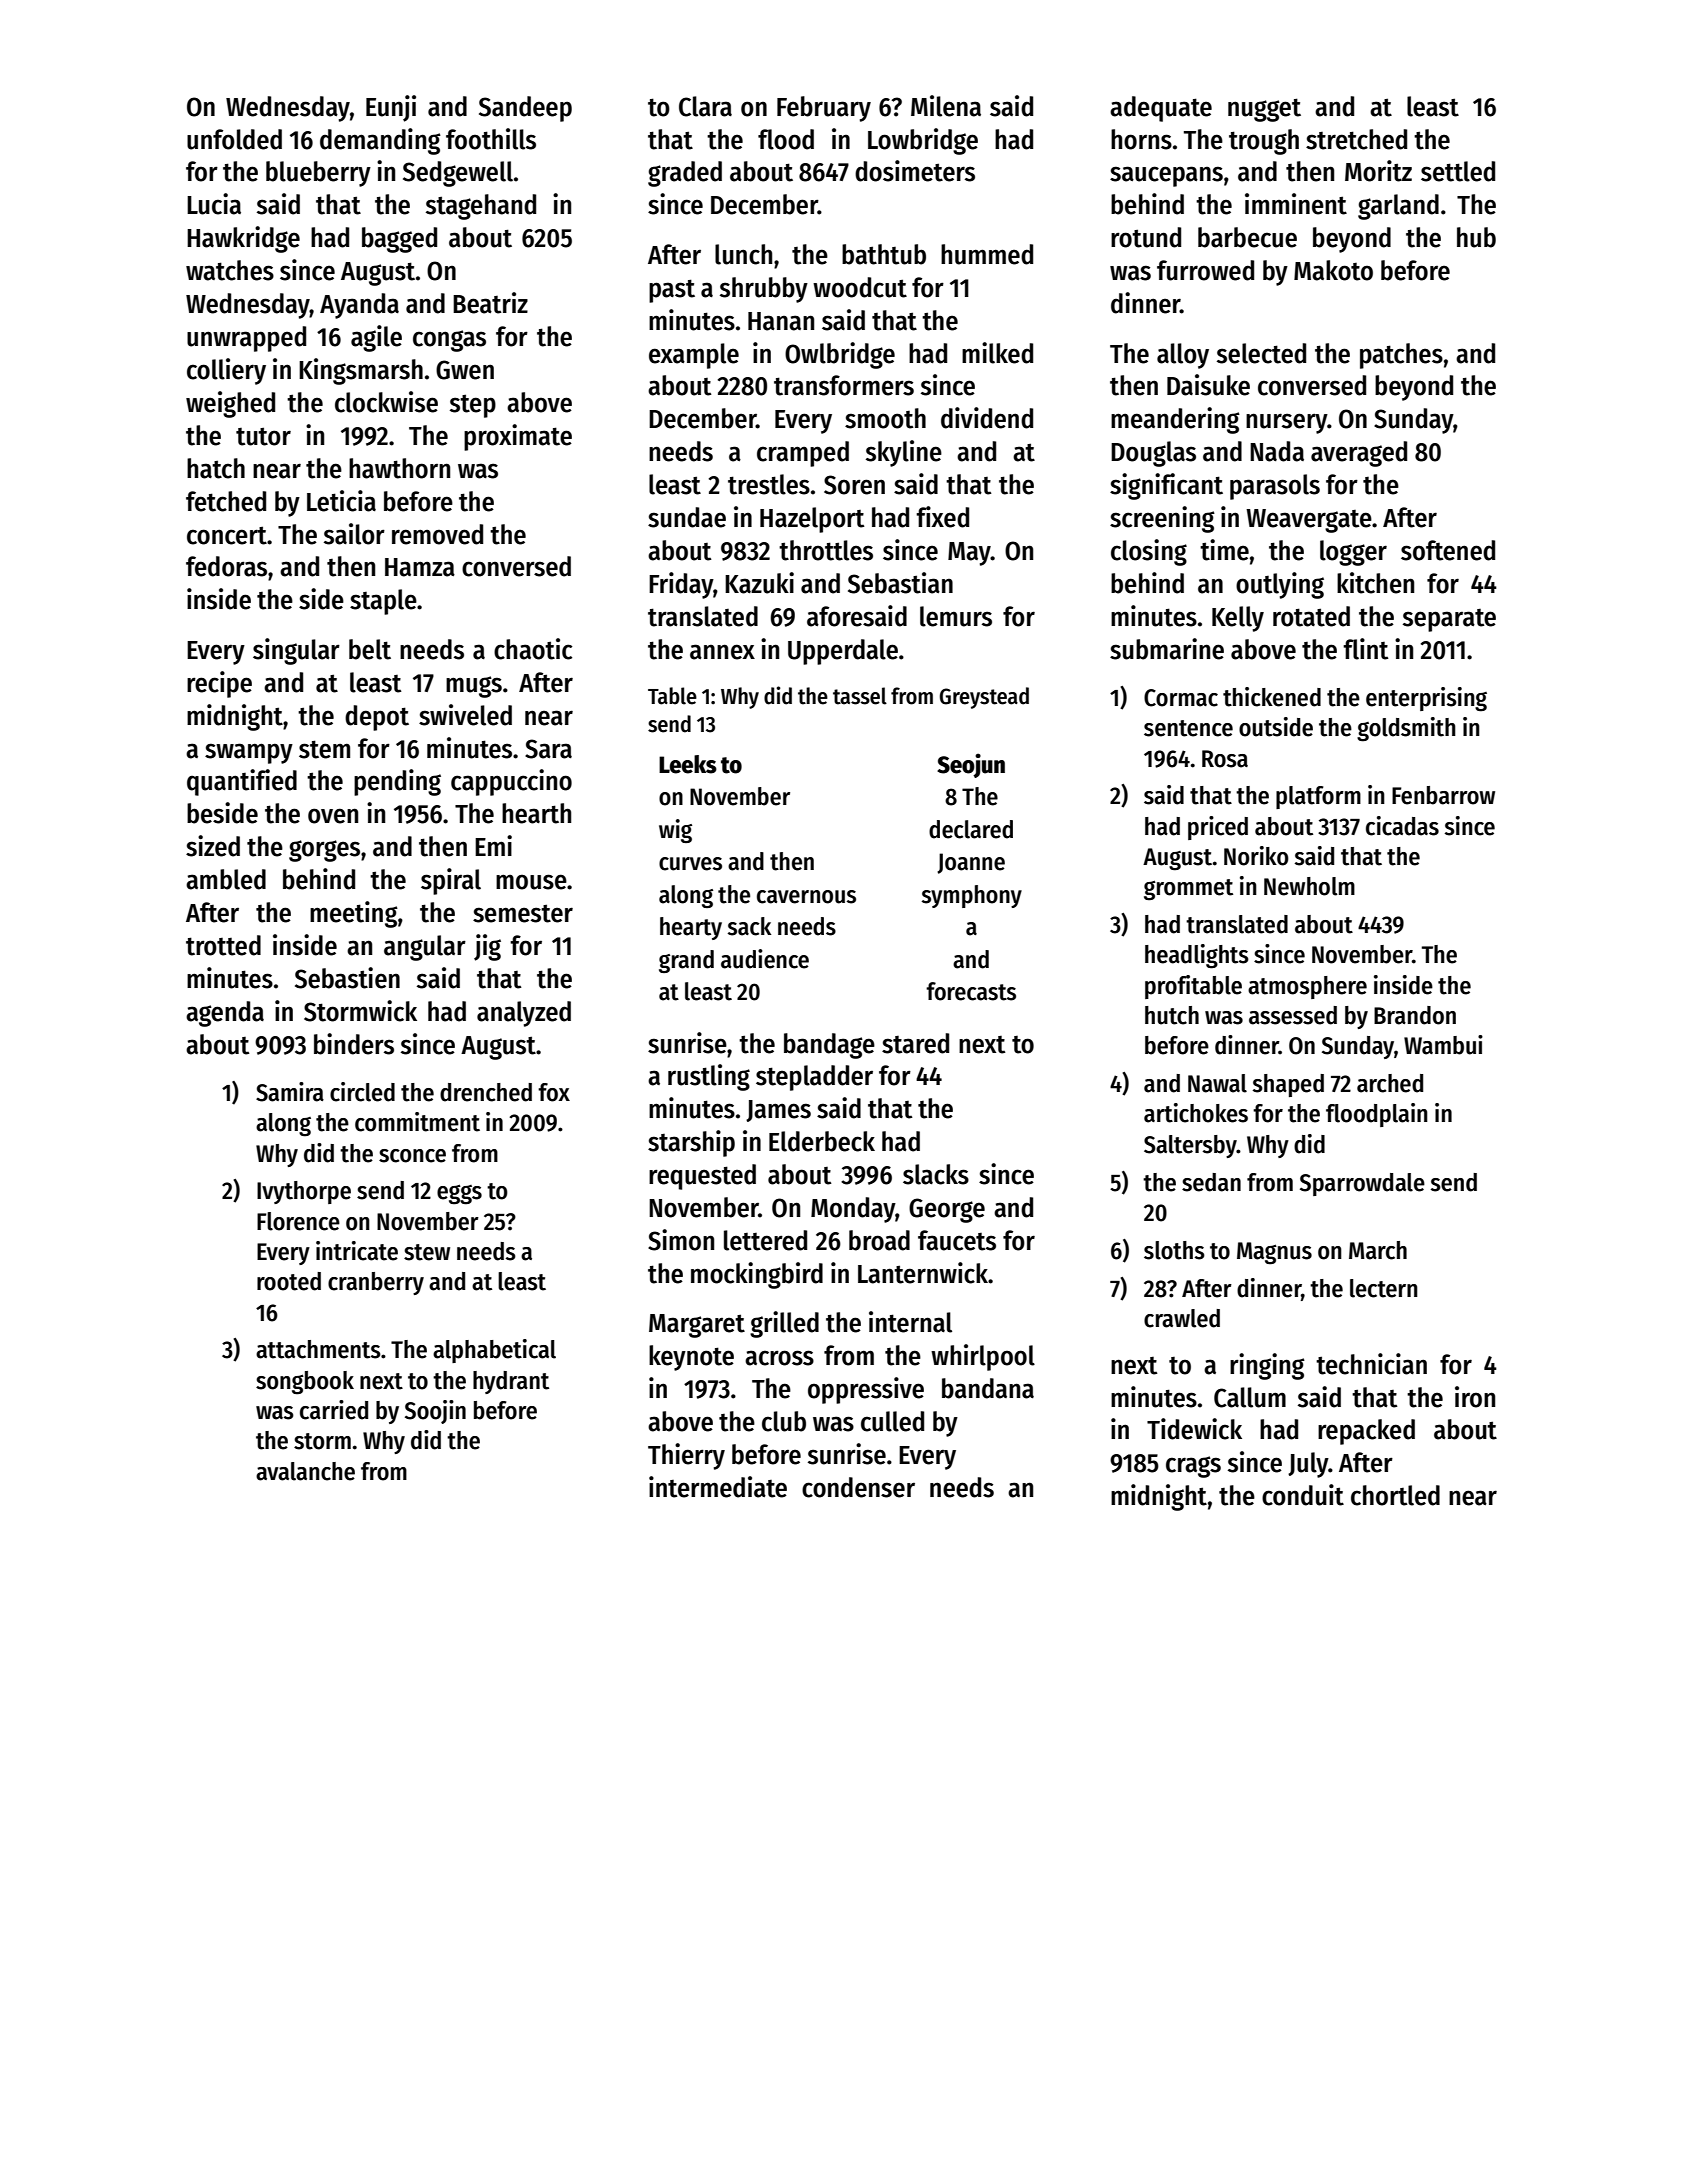 The width and height of the screenshot is (1683, 2178). What do you see at coordinates (289, 1281) in the screenshot?
I see `rooted` at bounding box center [289, 1281].
